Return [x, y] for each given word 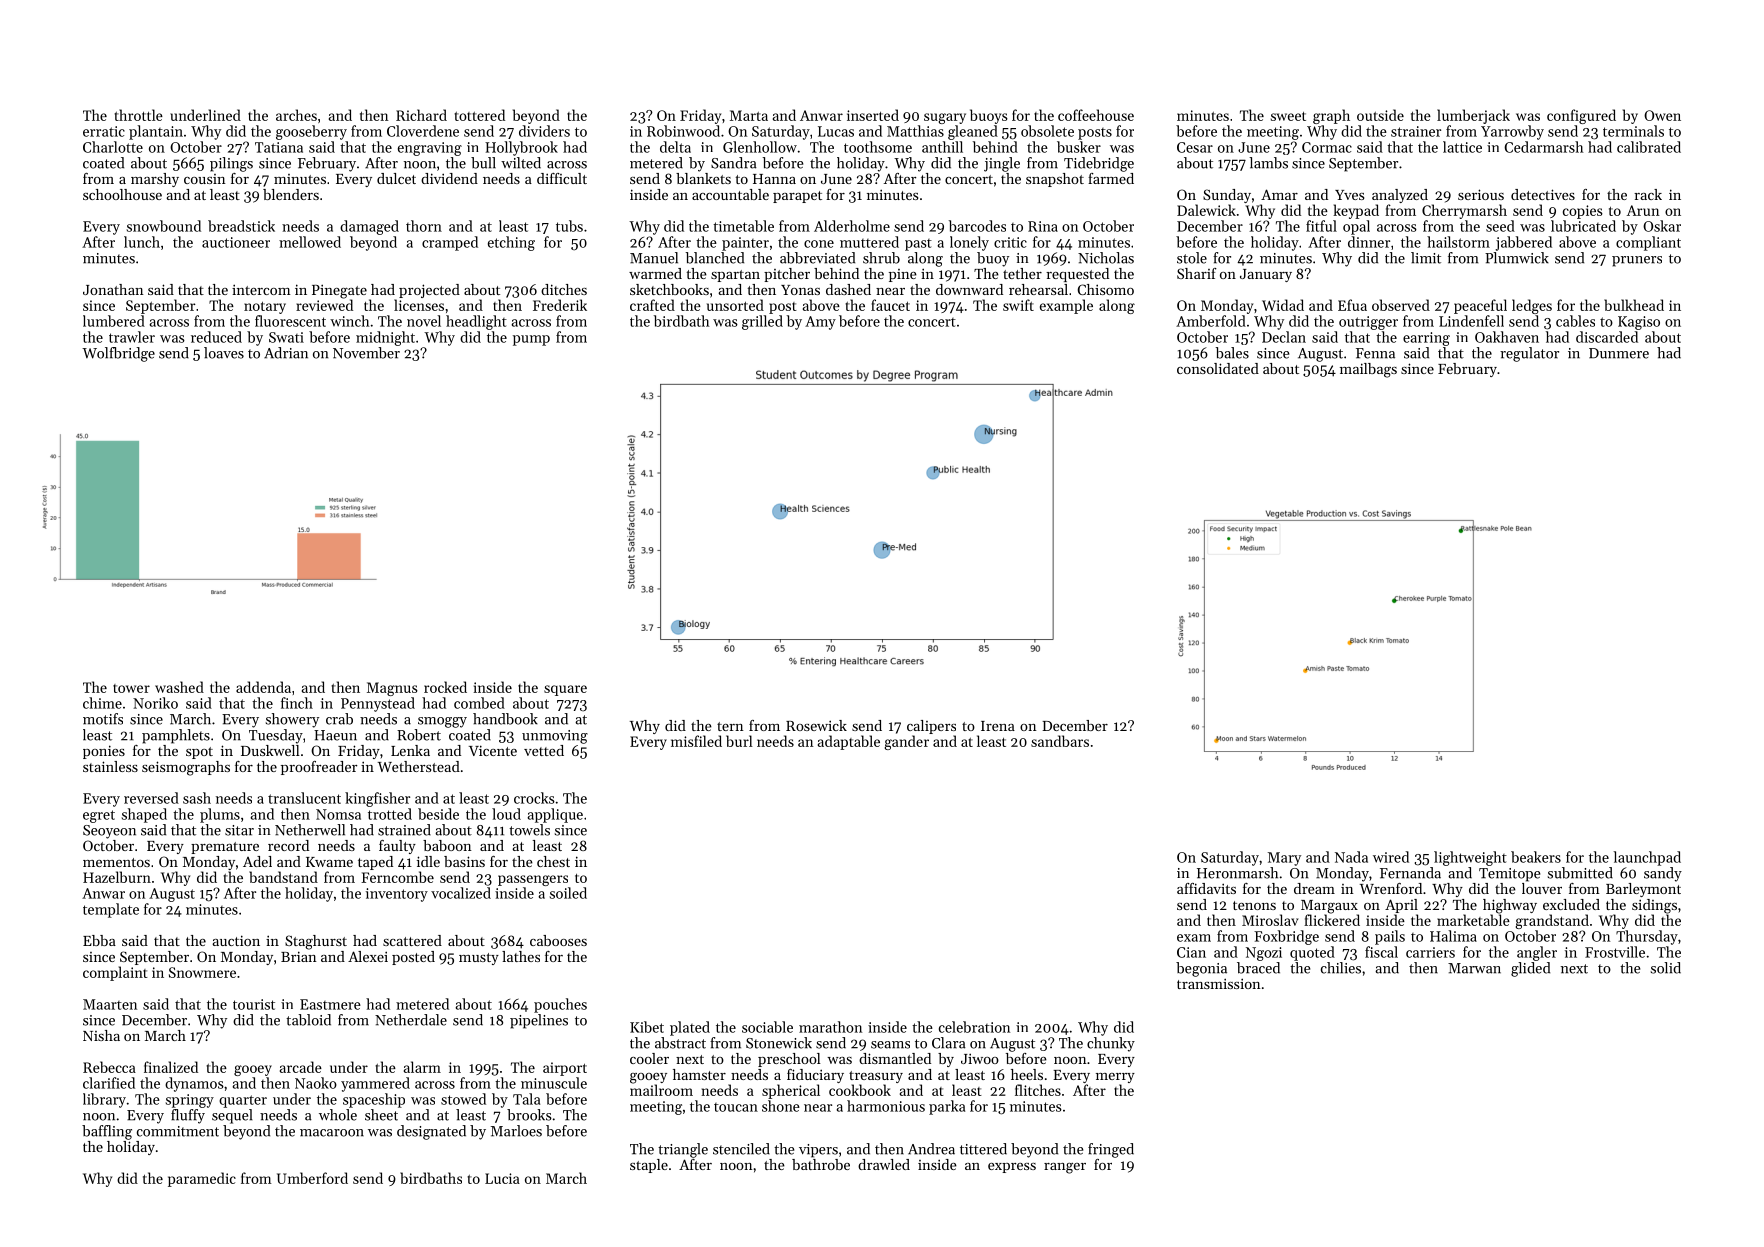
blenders [291, 194]
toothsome [878, 147]
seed [1500, 226]
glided [1530, 969]
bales [1232, 353]
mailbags [1368, 370]
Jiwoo [980, 1058]
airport [565, 1069]
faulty [397, 847]
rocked [445, 687]
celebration [974, 1027]
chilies [1341, 968]
